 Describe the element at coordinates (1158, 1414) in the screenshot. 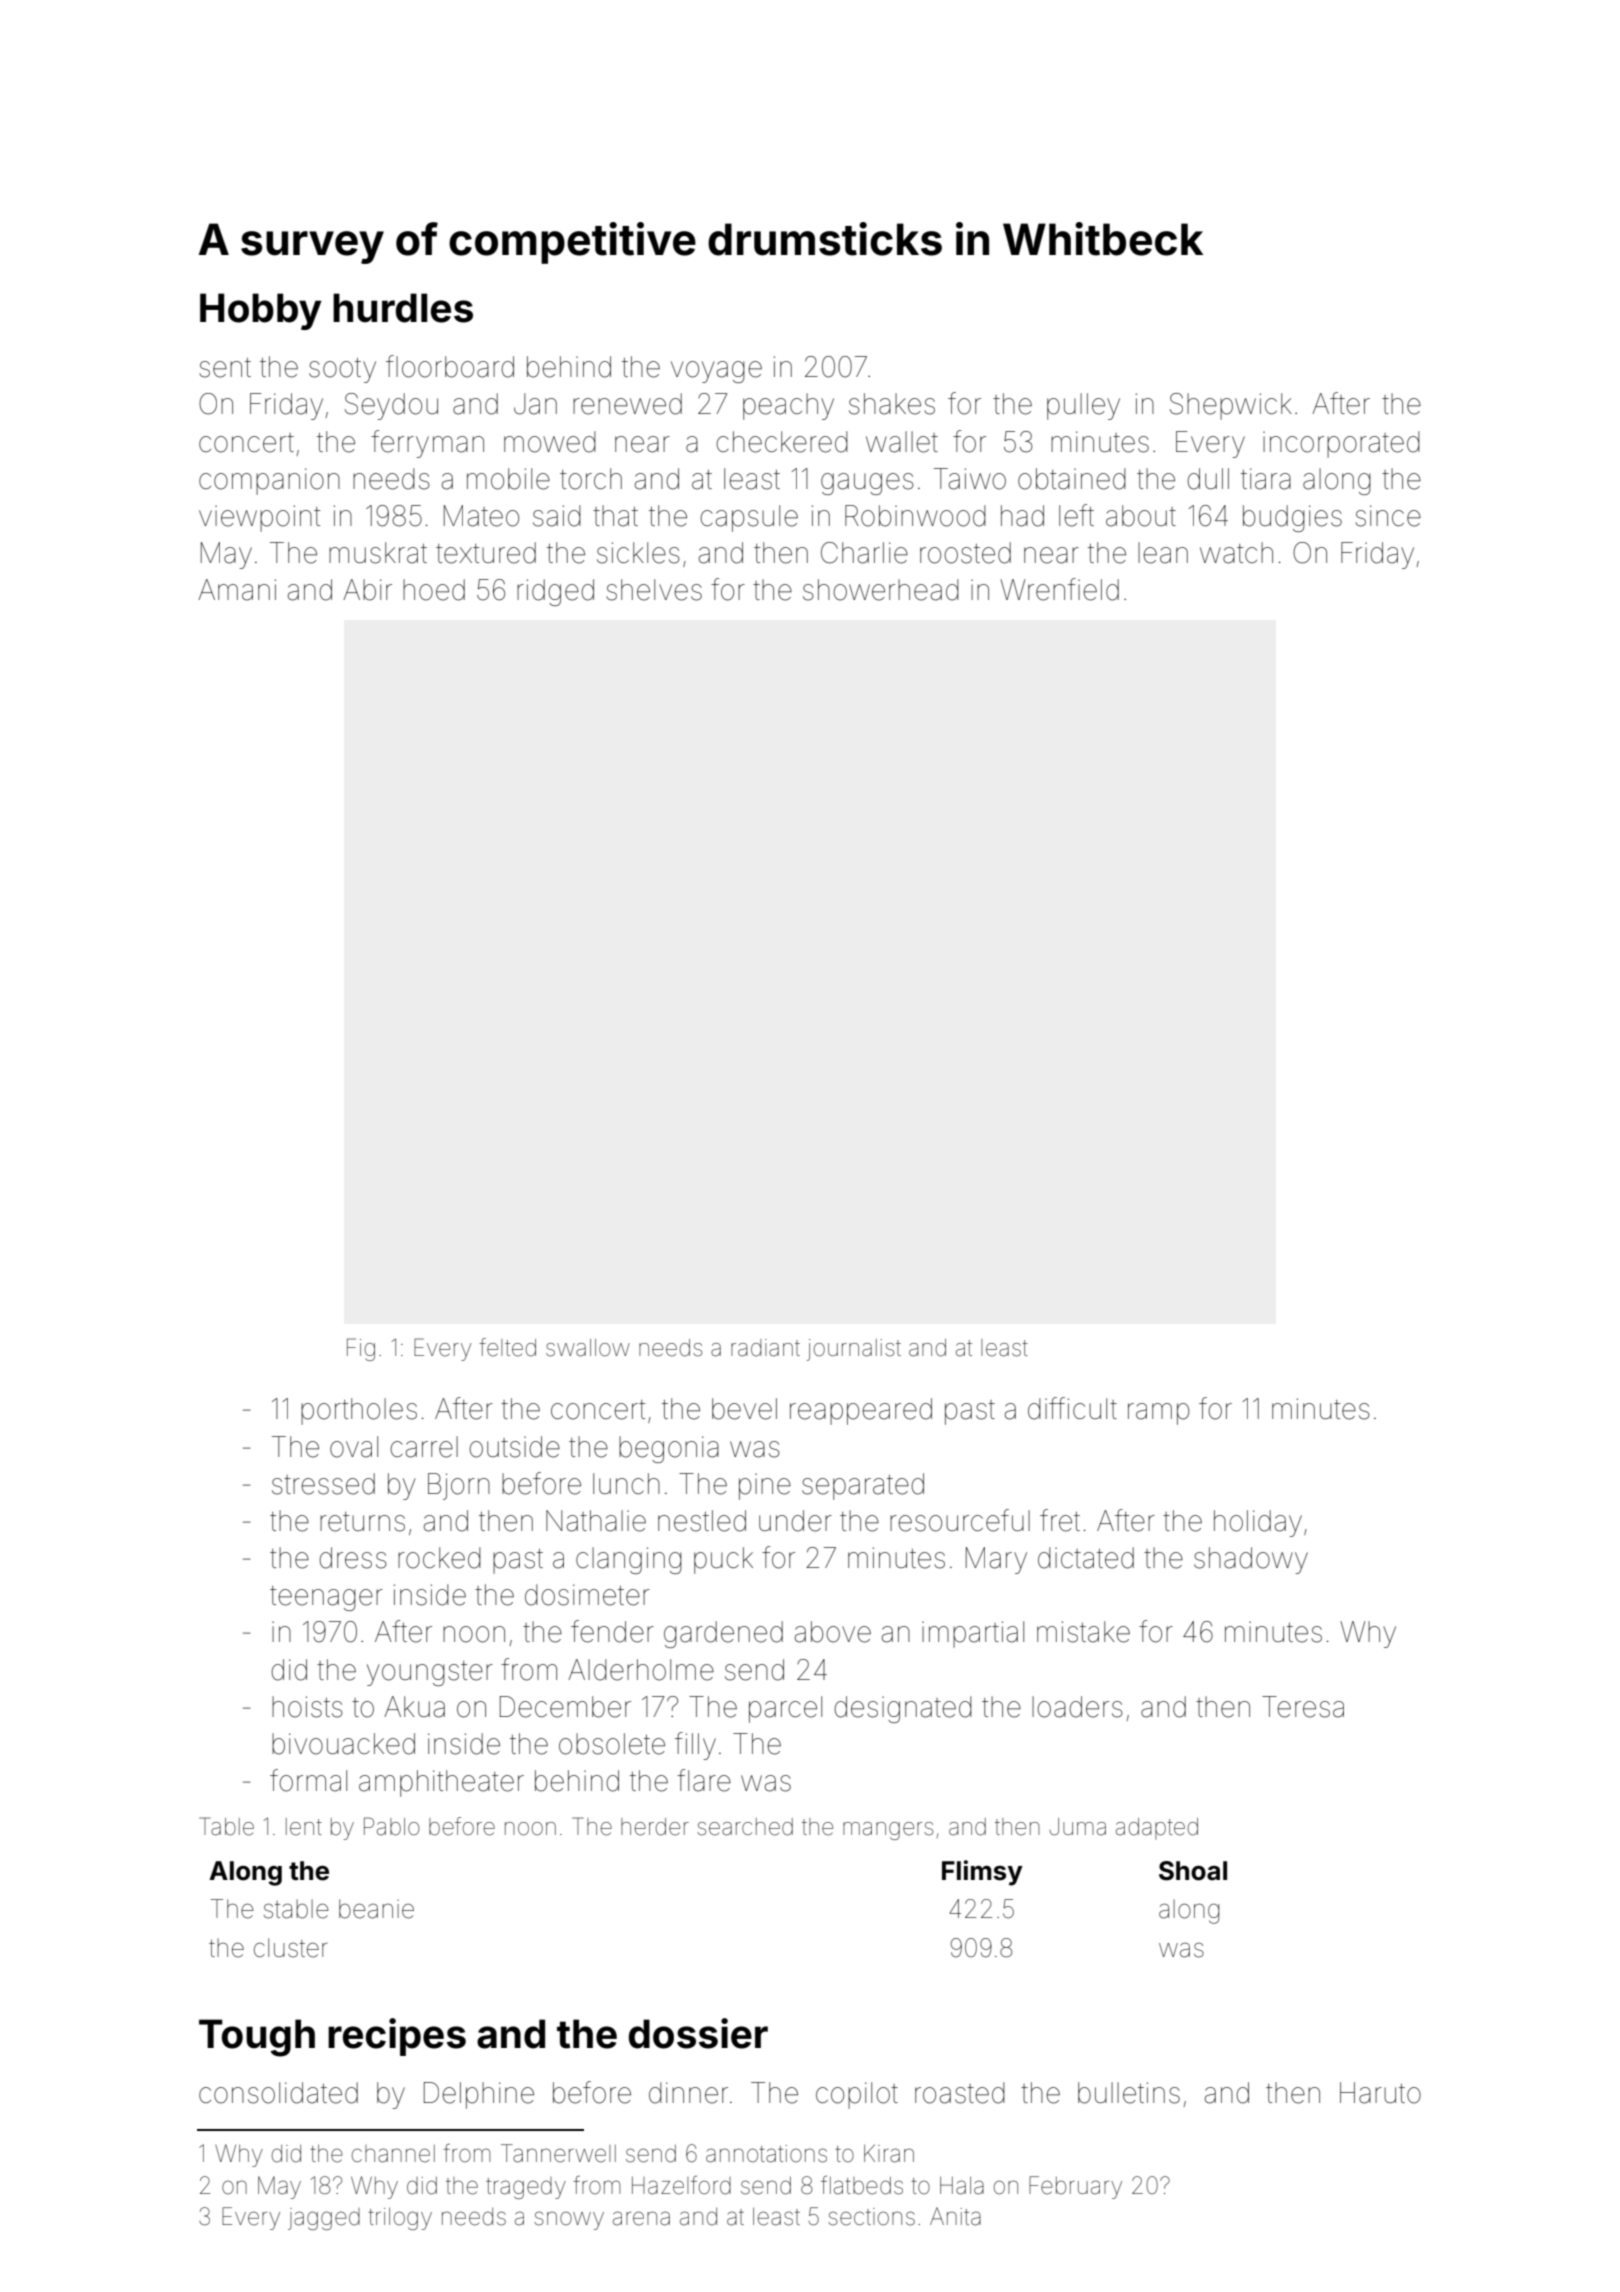

I see `ramp` at that location.
